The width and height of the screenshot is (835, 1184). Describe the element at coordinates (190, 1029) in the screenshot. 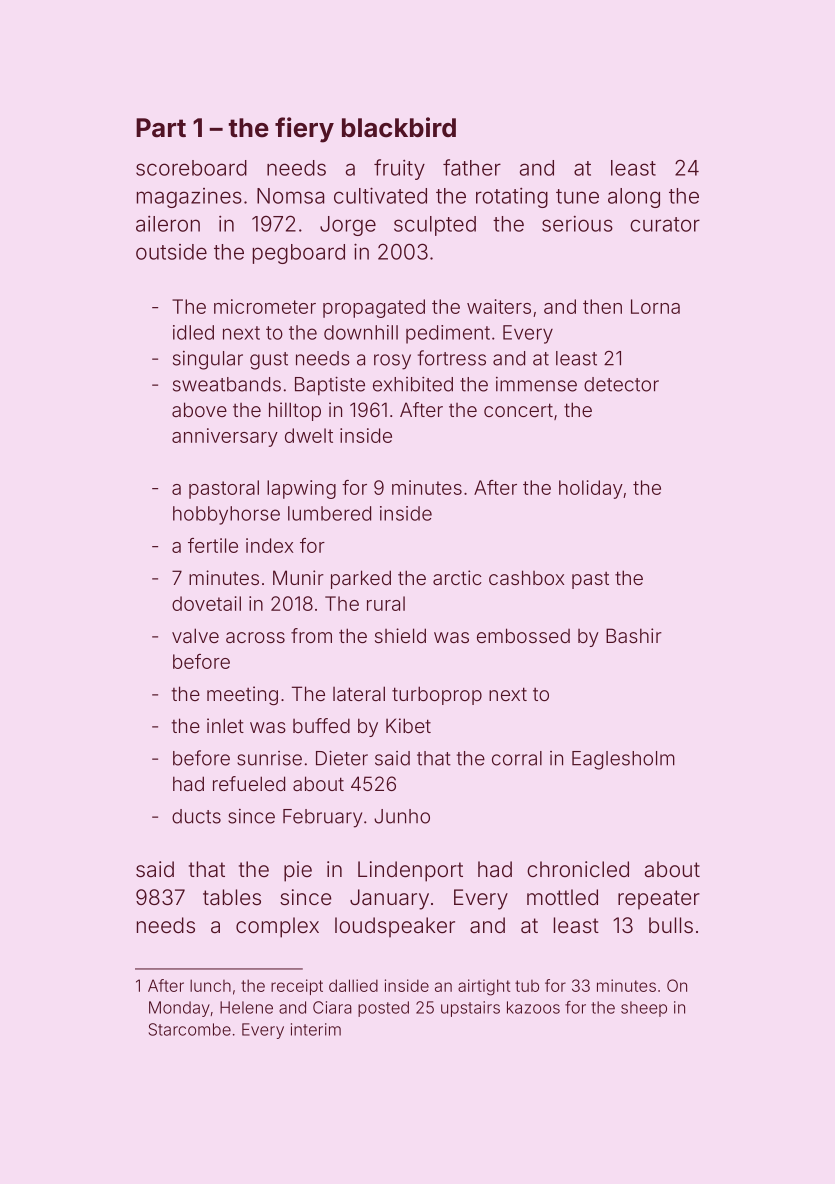

I see `Starcombe` at that location.
